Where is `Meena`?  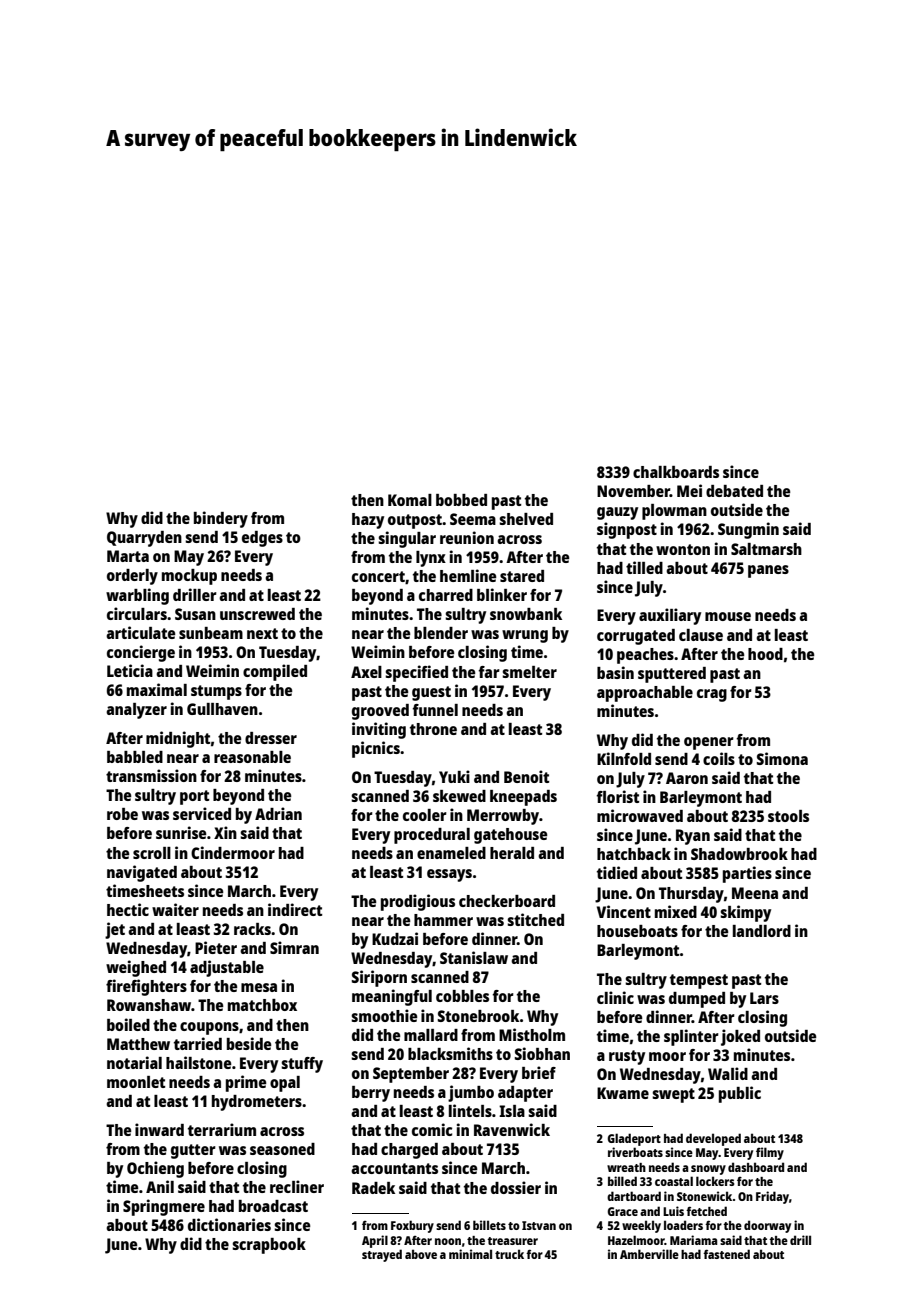 Meena is located at coordinates (755, 893).
